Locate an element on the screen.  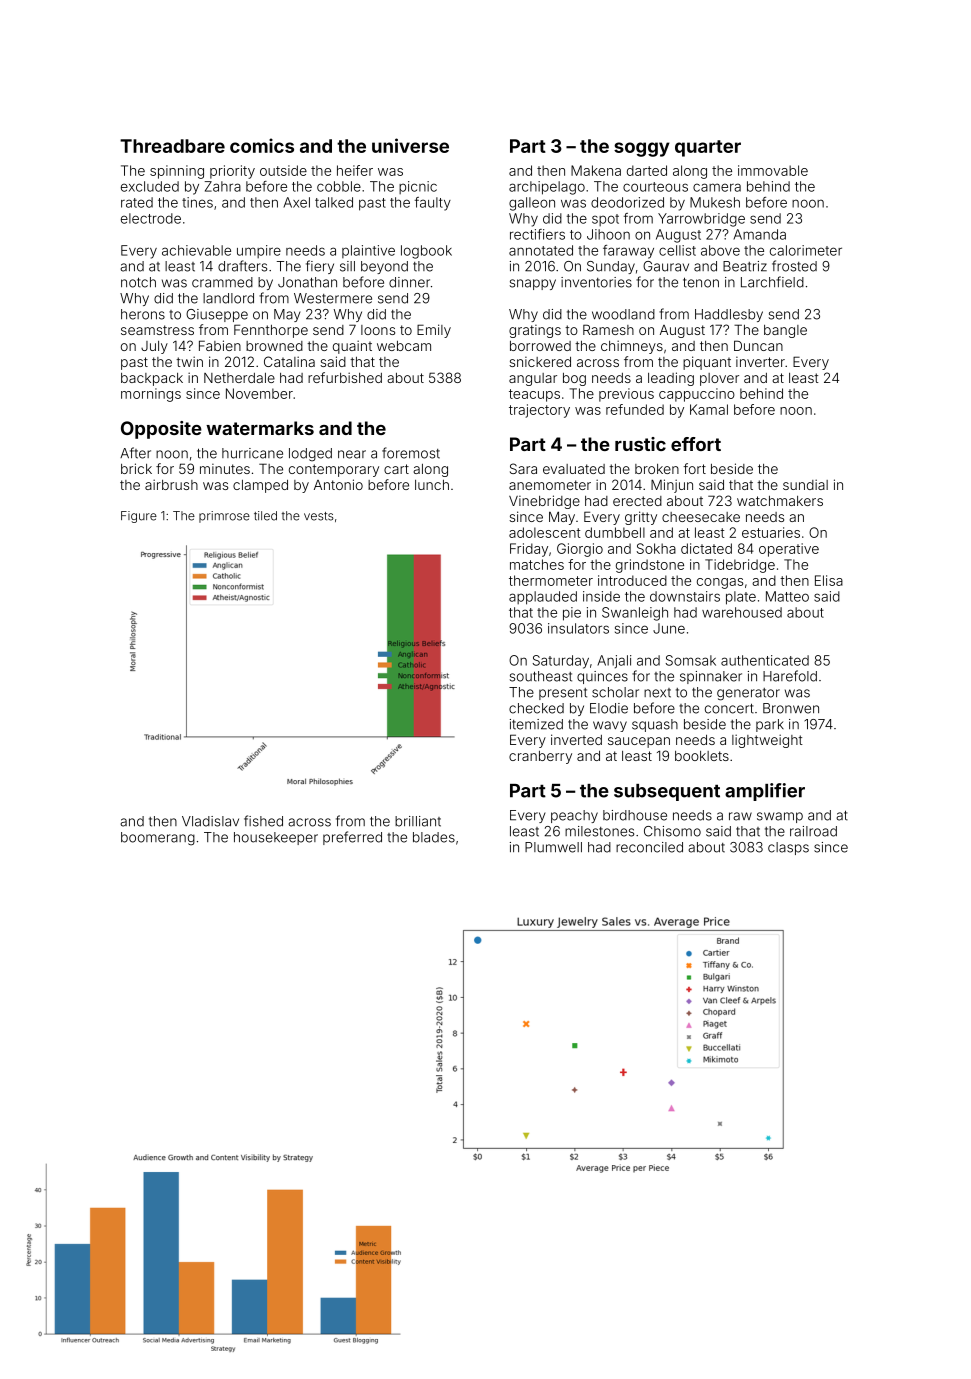
loons is located at coordinates (378, 330).
